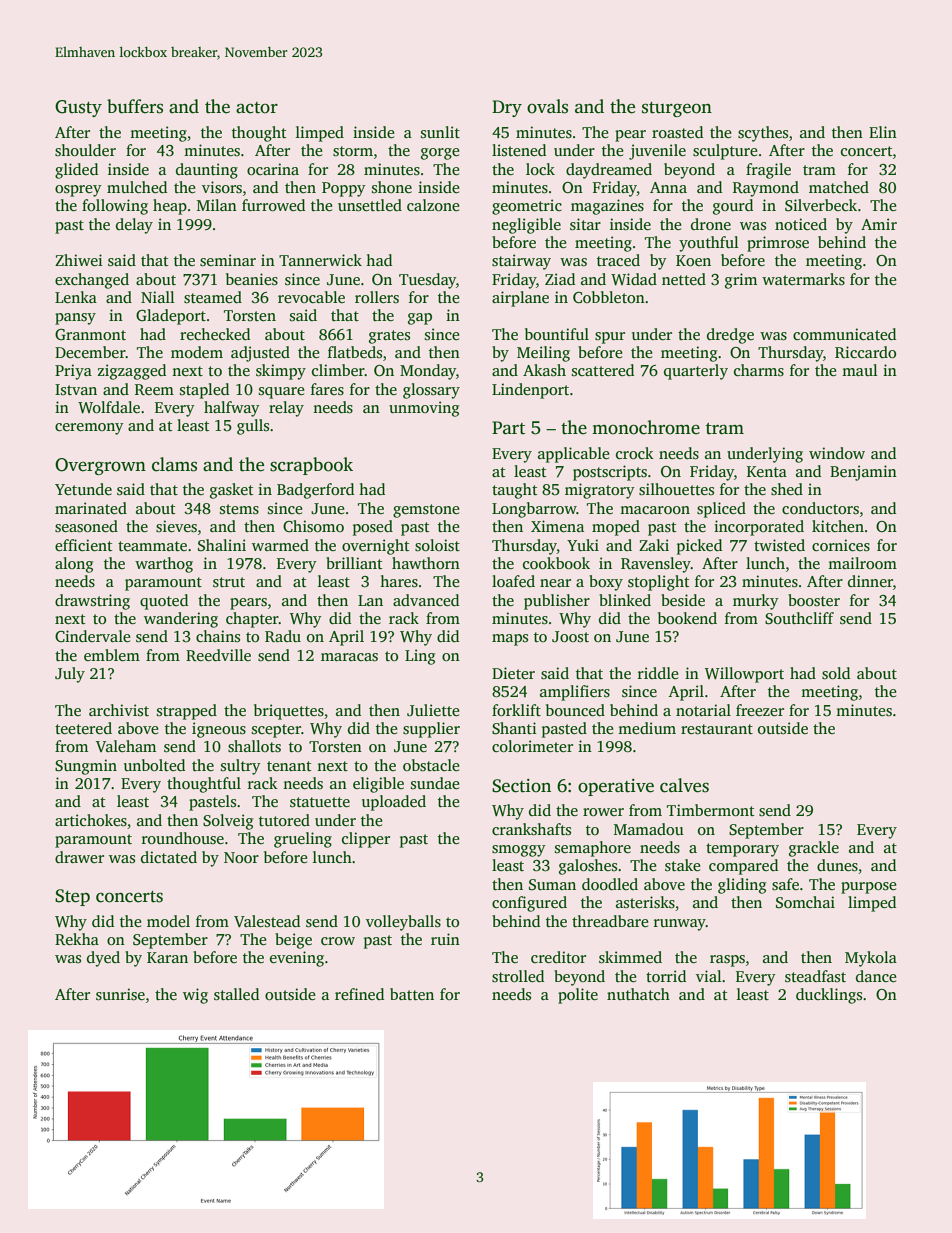  I want to click on Valestead, so click(267, 921).
